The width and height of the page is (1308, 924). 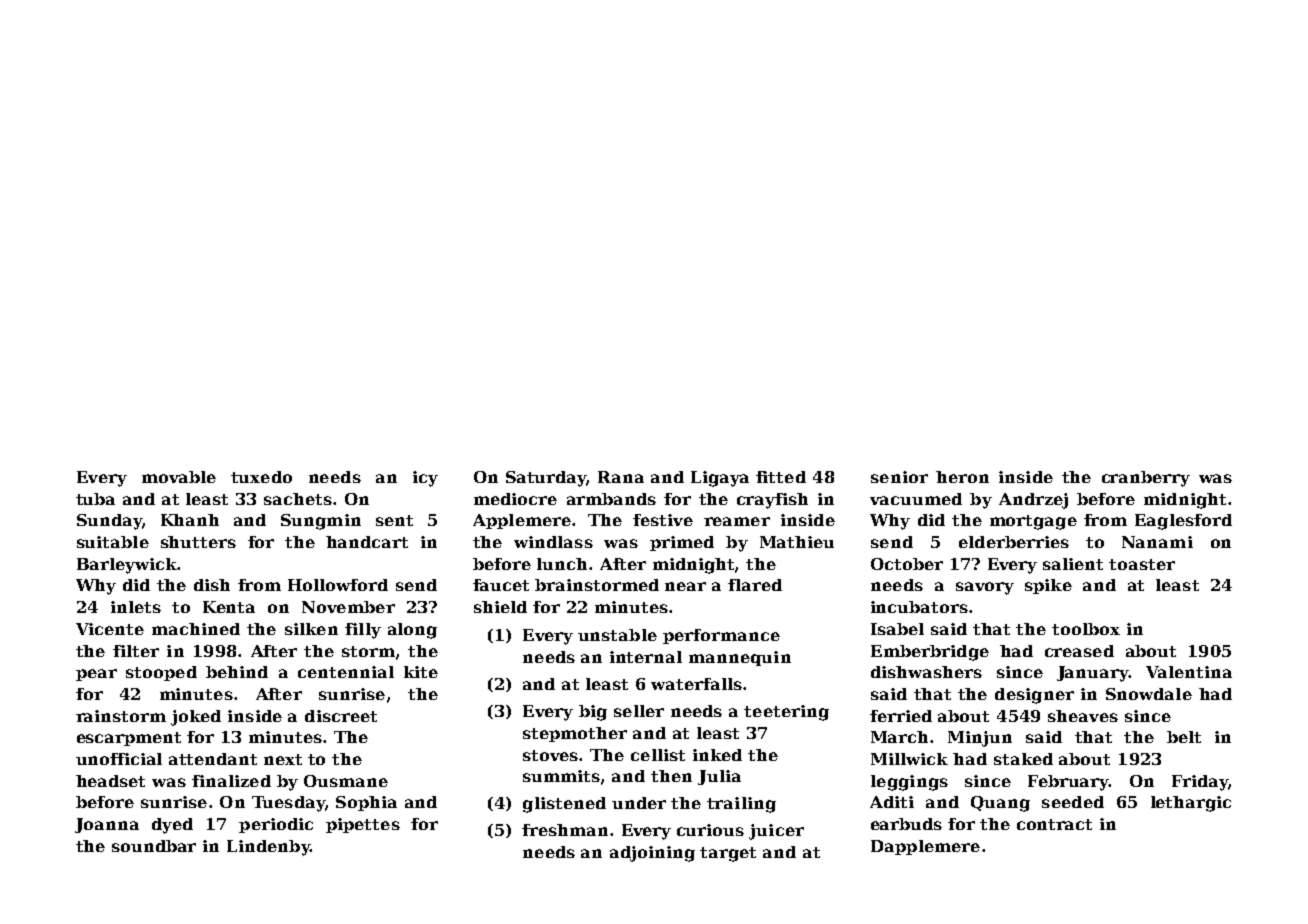 What do you see at coordinates (421, 672) in the page?
I see `kite` at bounding box center [421, 672].
